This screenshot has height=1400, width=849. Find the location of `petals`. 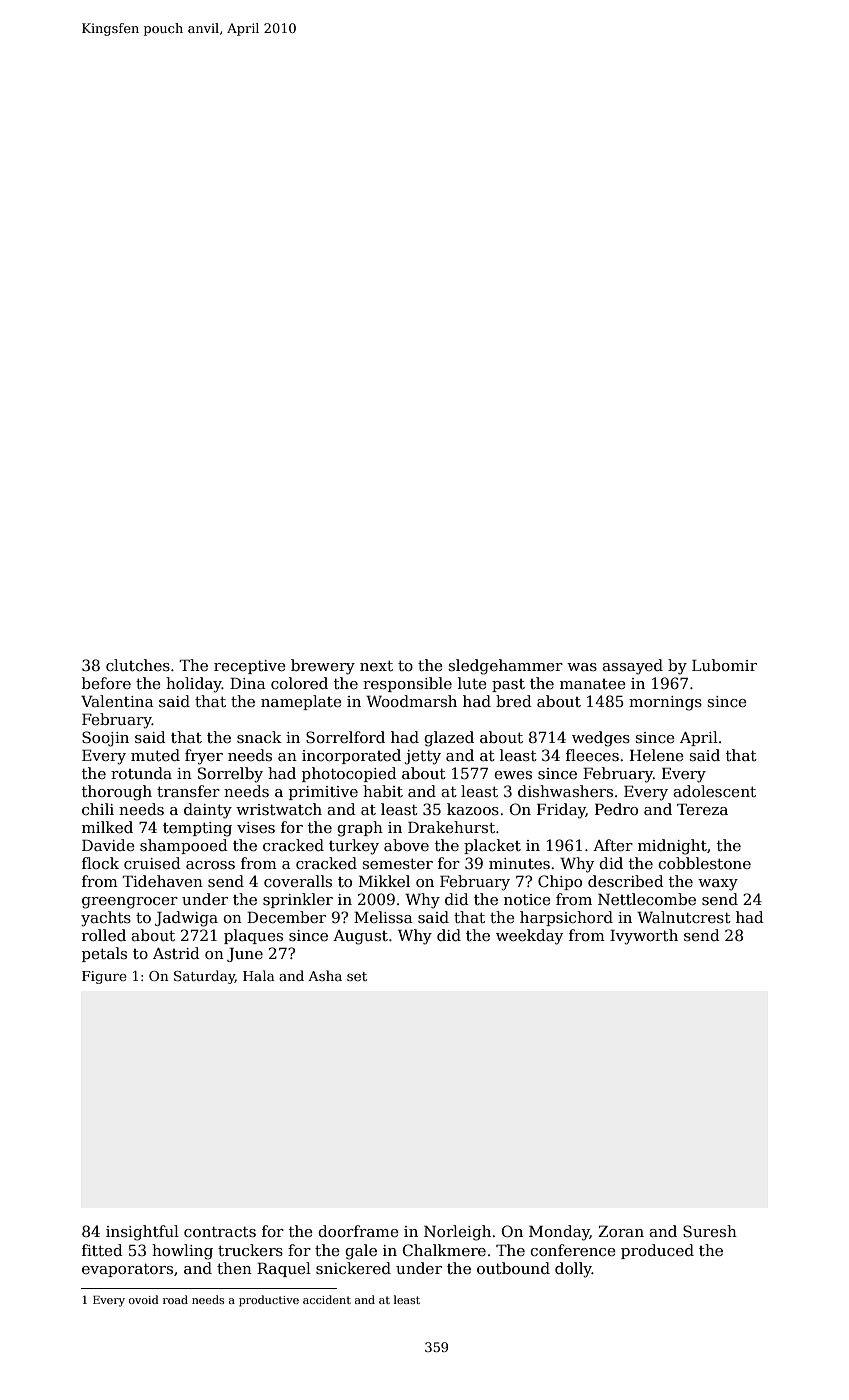

petals is located at coordinates (104, 954).
